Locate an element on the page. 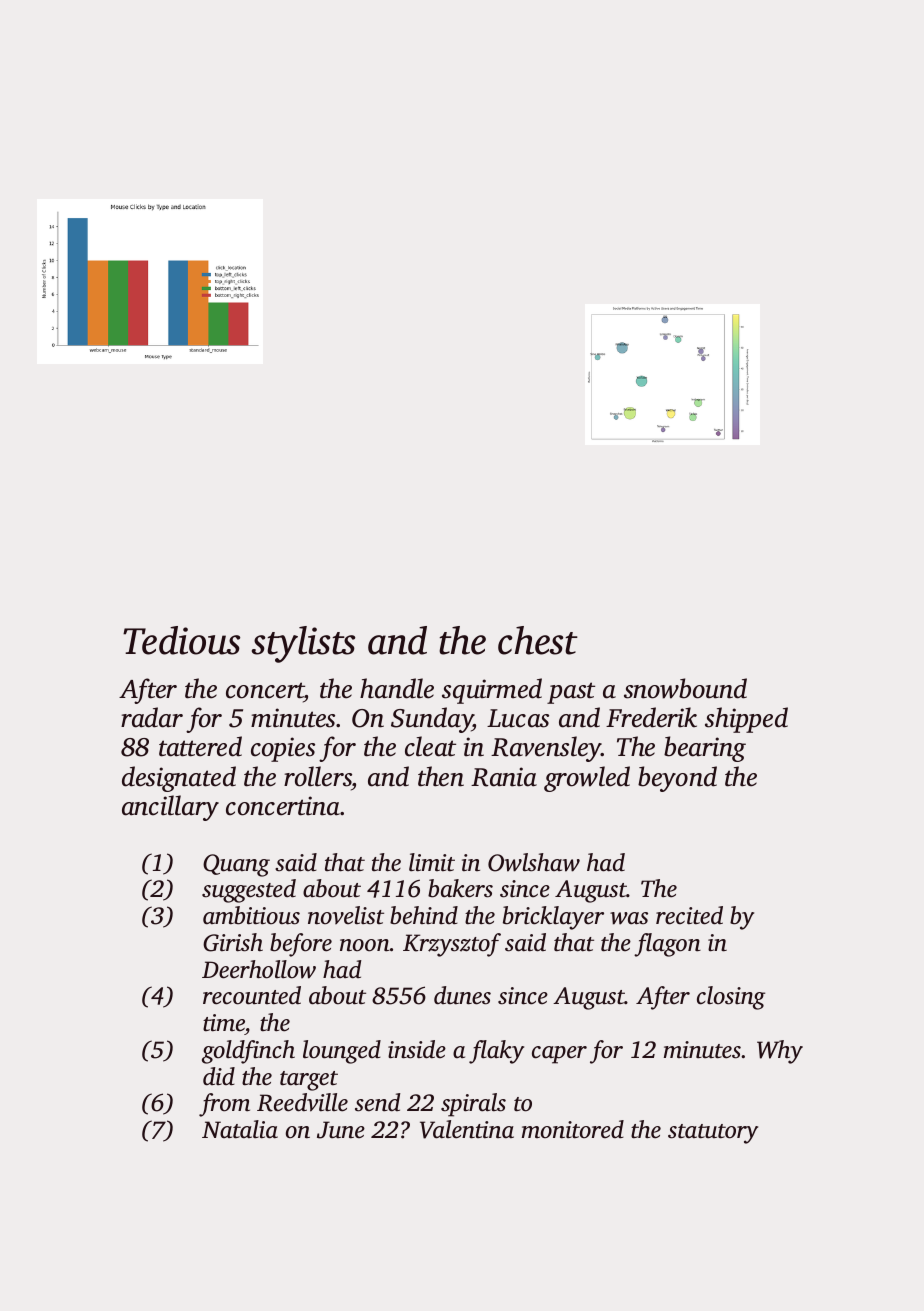 The height and width of the page is (1311, 924). snowbound is located at coordinates (685, 688).
